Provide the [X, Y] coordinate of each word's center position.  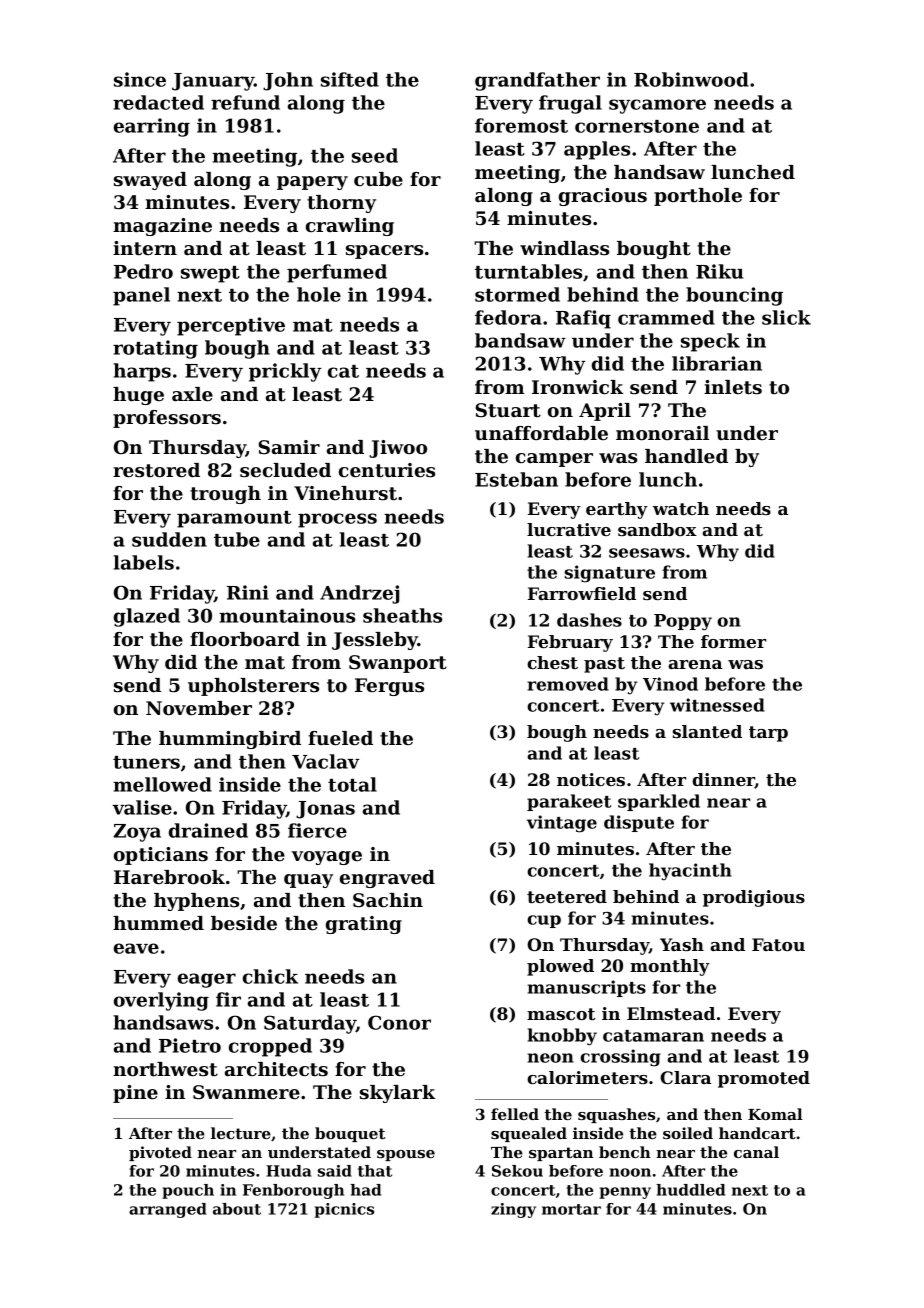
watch [681, 508]
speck [710, 342]
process [337, 520]
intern [145, 248]
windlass [564, 248]
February [570, 643]
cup [544, 921]
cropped [270, 1047]
